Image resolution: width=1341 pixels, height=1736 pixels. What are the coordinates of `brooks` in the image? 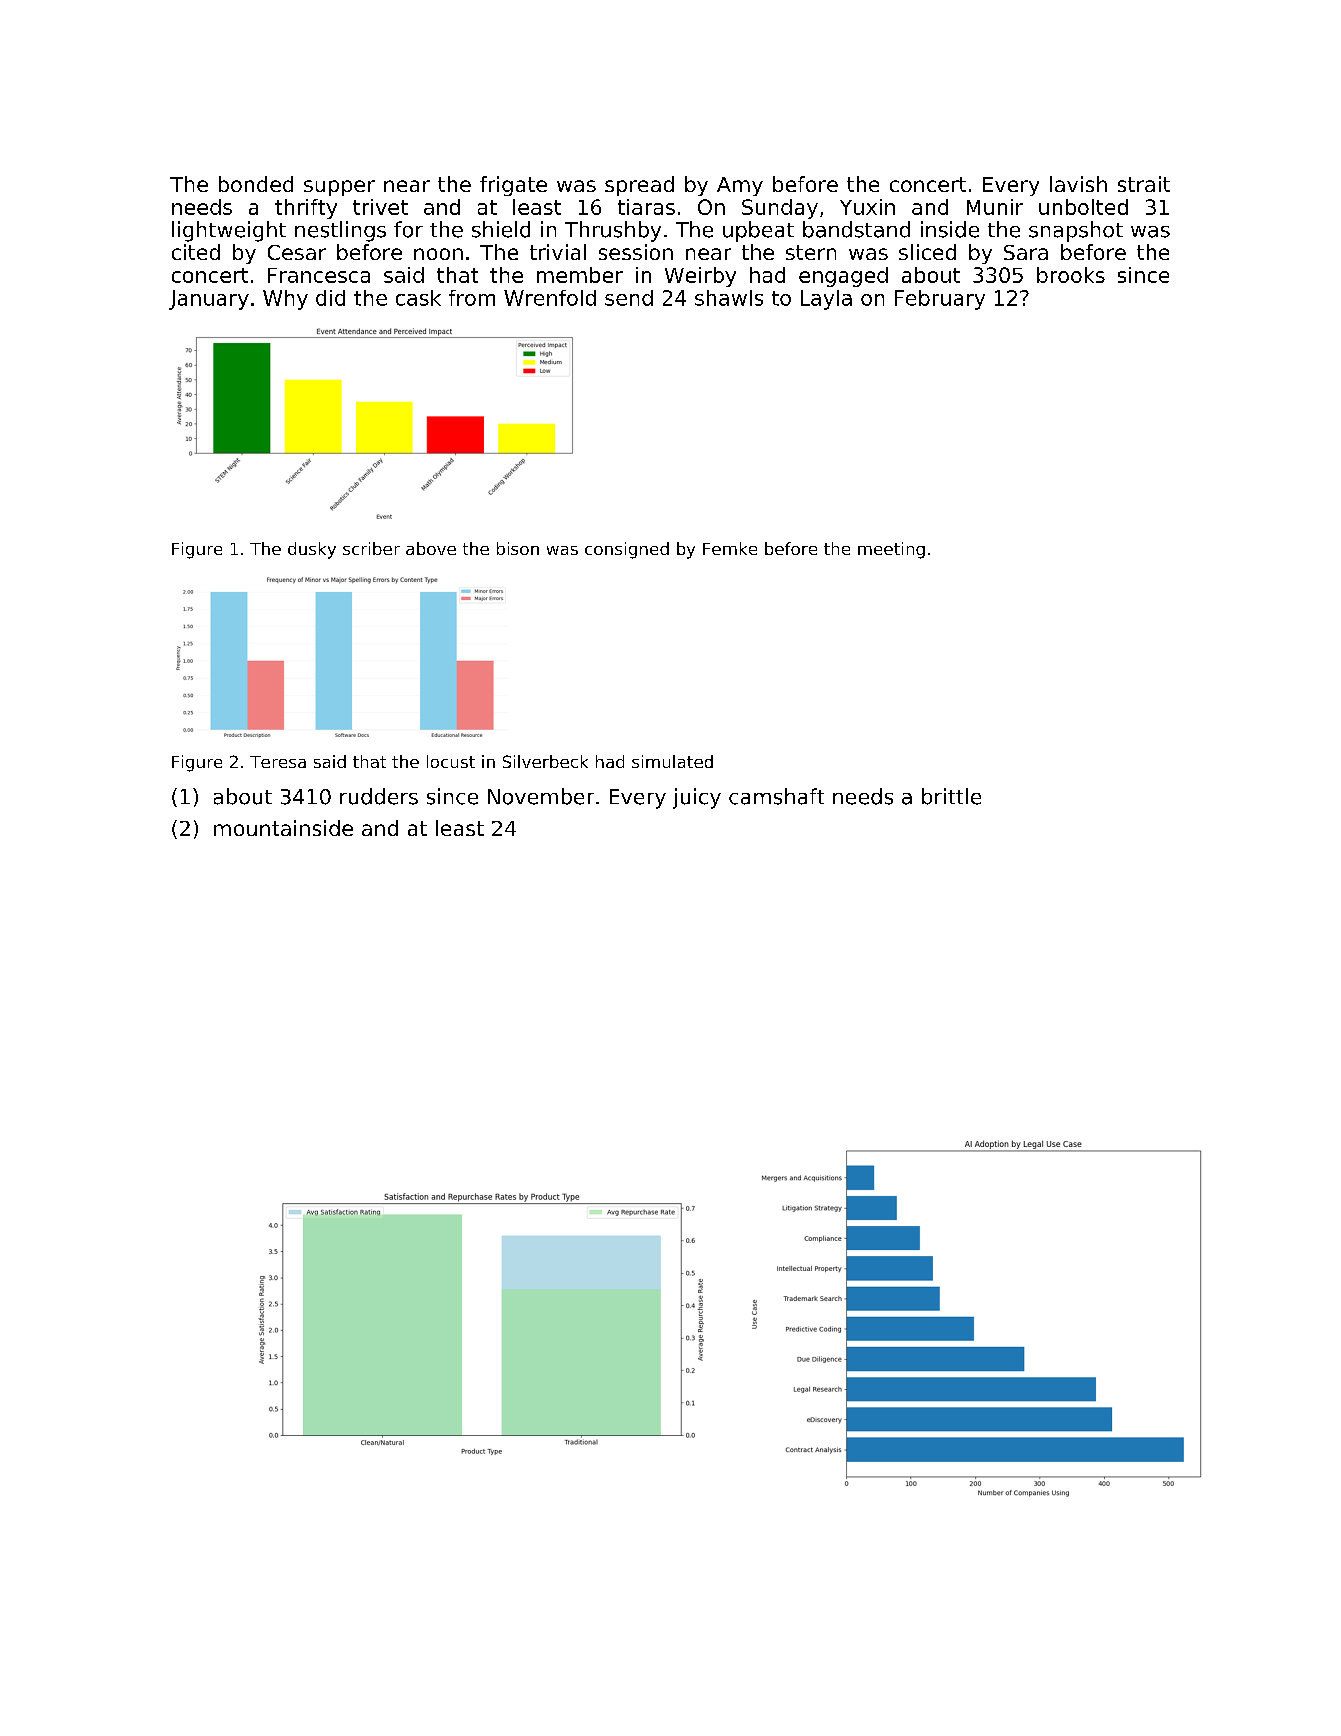 It's located at (1071, 275).
